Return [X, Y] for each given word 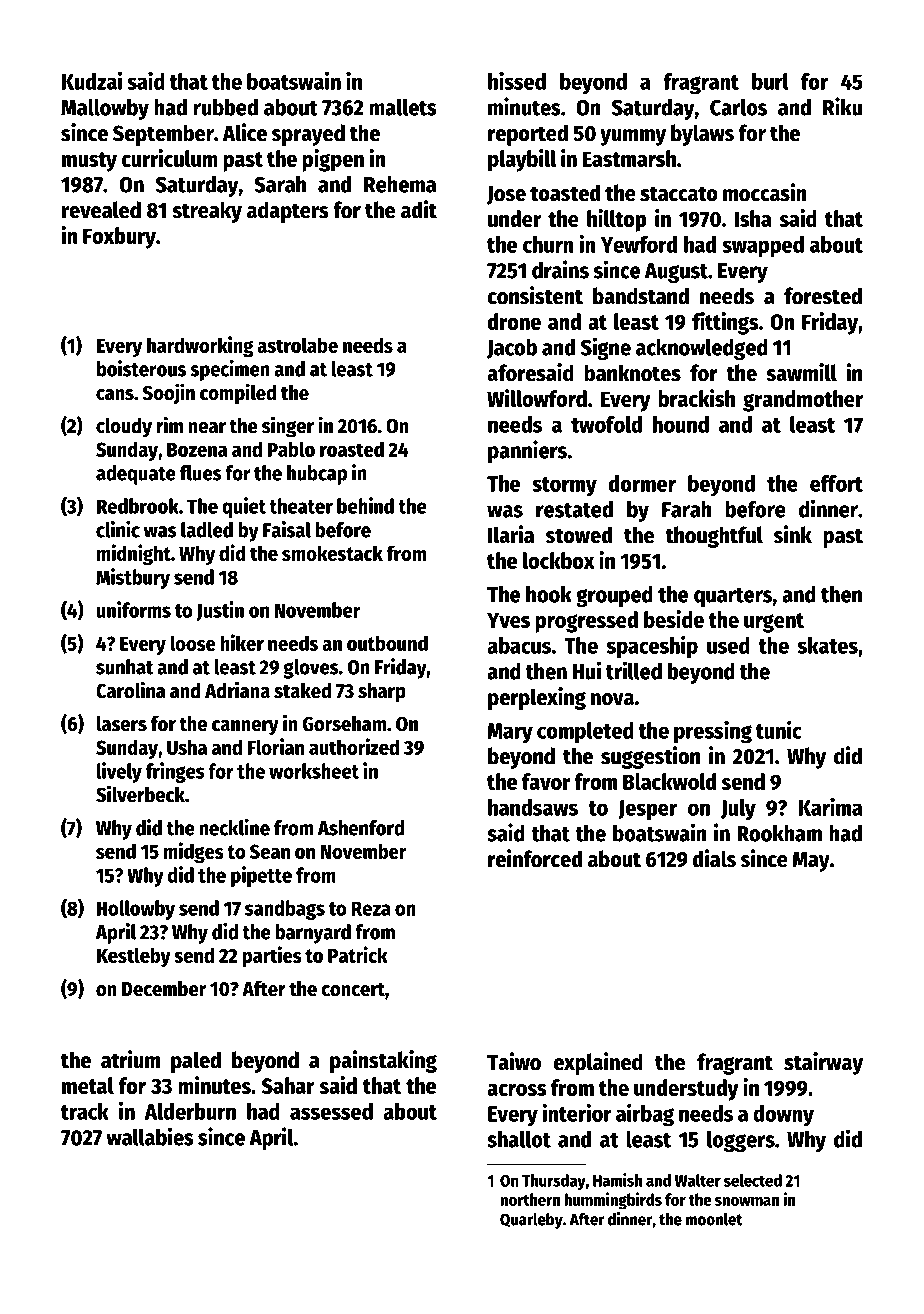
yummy [633, 137]
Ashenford [361, 828]
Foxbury [119, 238]
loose [193, 643]
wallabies [150, 1136]
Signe [606, 348]
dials [714, 858]
